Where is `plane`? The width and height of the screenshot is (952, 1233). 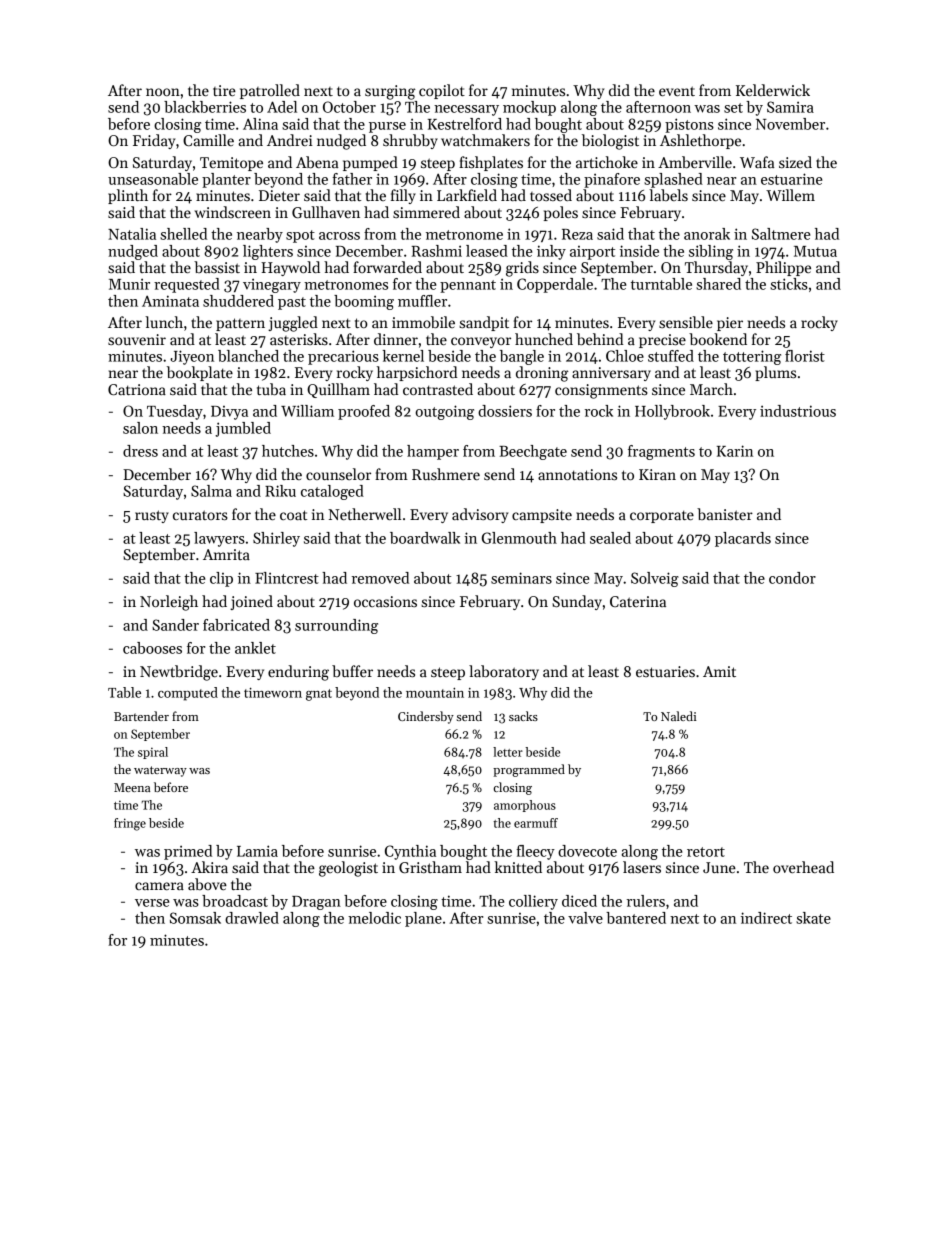 plane is located at coordinates (423, 919).
